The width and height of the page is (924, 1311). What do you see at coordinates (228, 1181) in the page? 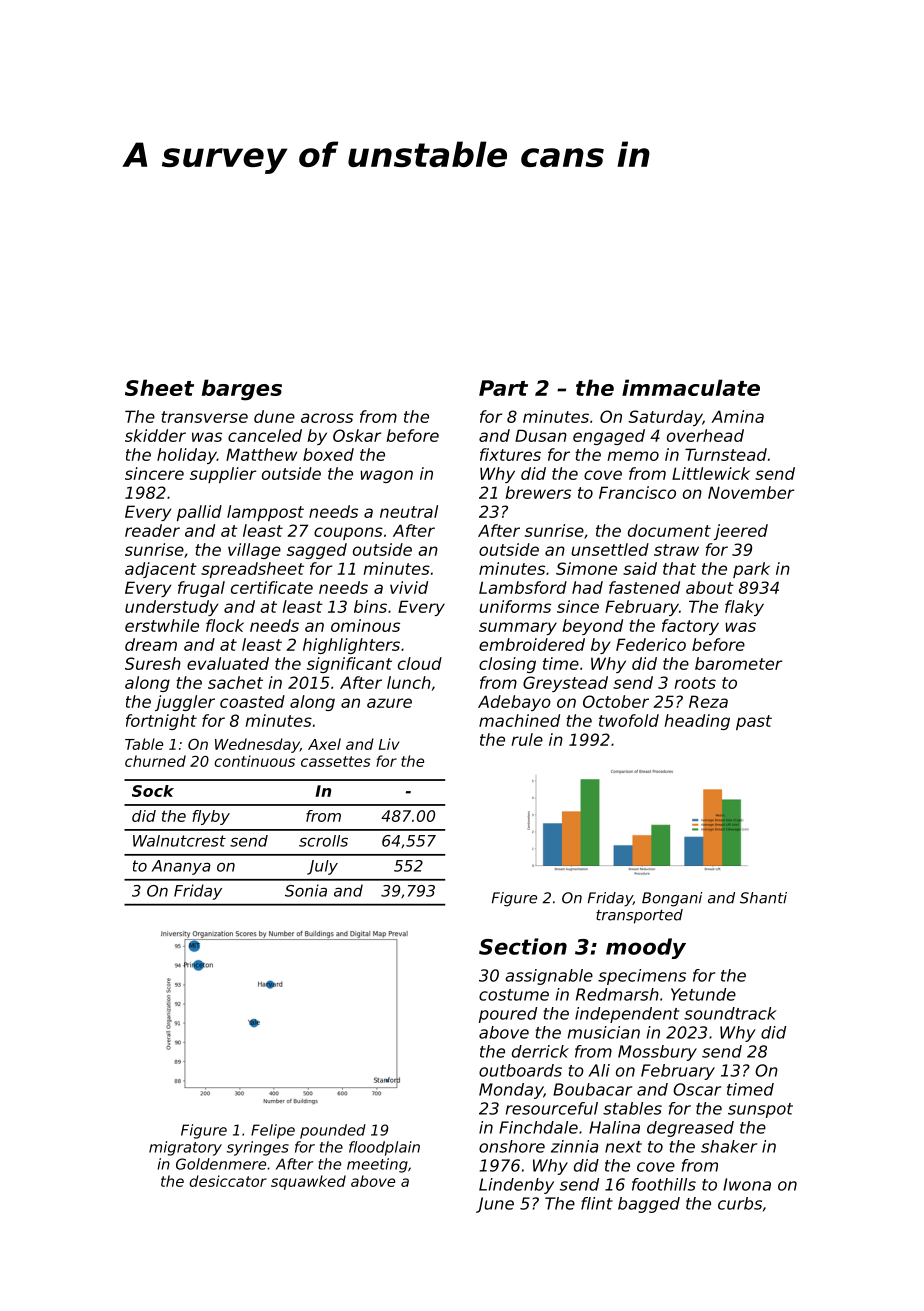
I see `desiccator` at bounding box center [228, 1181].
